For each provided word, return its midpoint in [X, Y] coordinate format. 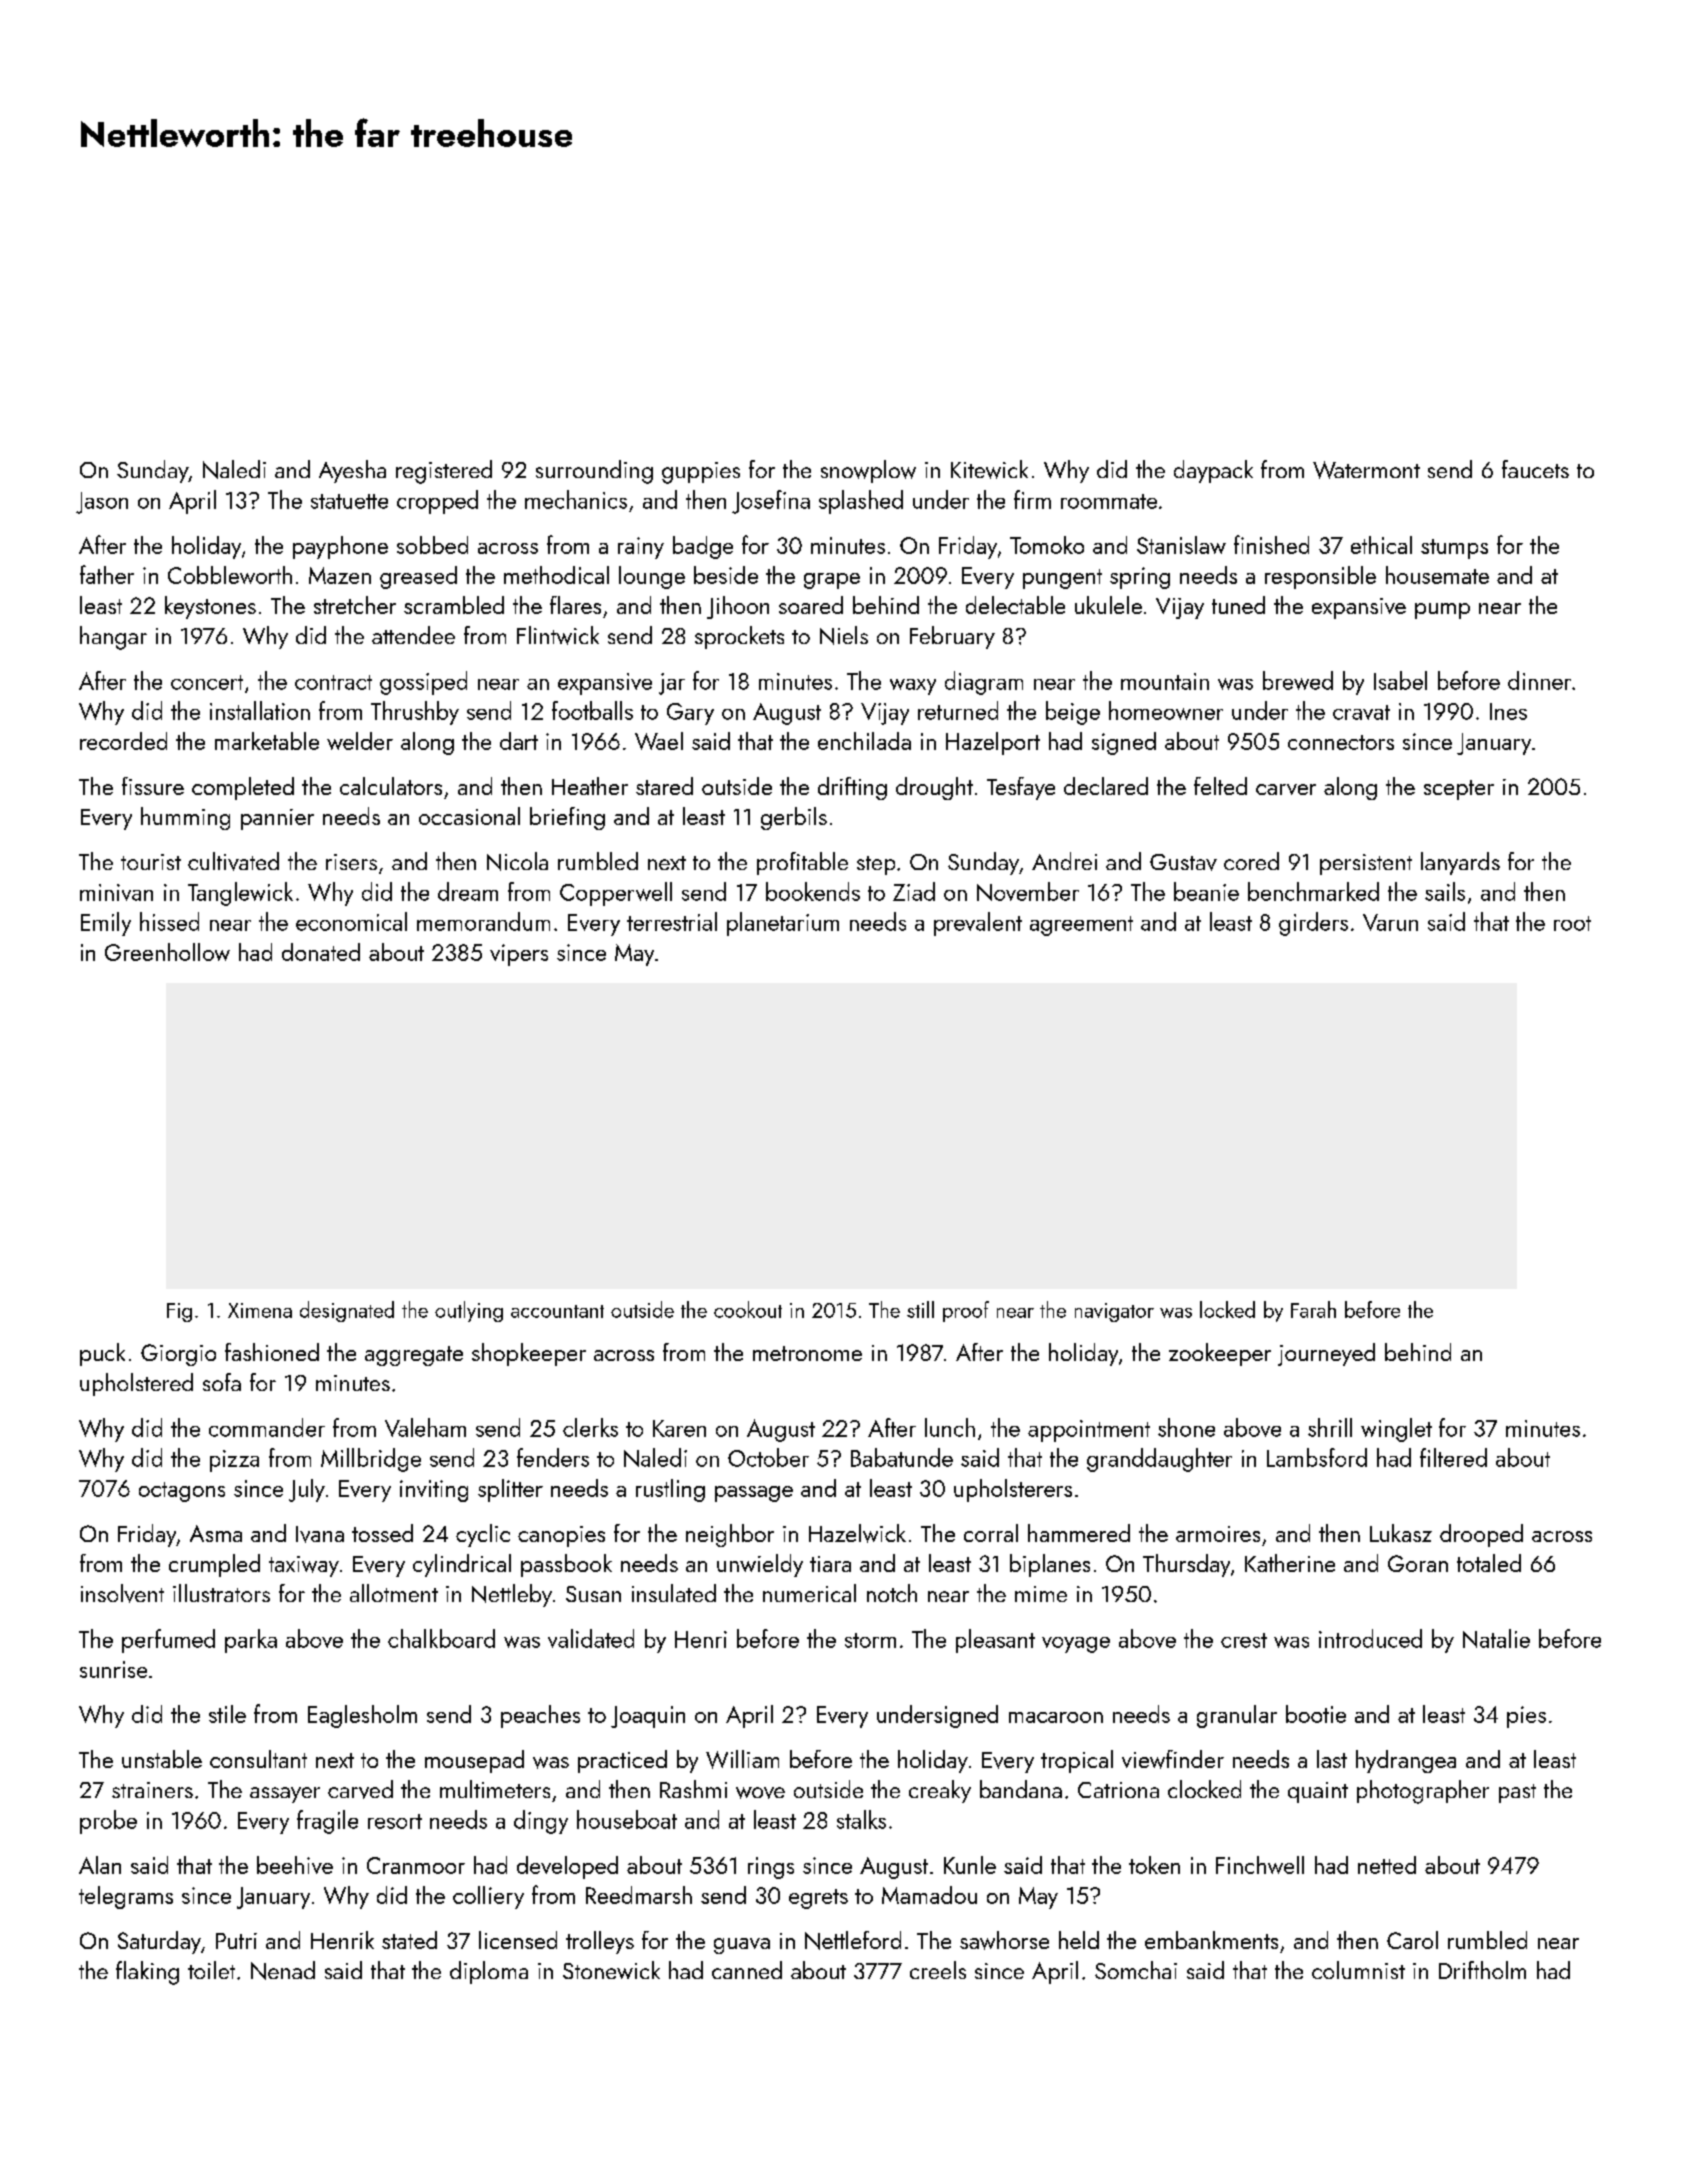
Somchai [1136, 1970]
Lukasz [1401, 1533]
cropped [437, 502]
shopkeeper [529, 1354]
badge [703, 547]
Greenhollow [167, 952]
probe [108, 1822]
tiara [830, 1564]
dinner [1539, 680]
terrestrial [672, 921]
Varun [1390, 922]
